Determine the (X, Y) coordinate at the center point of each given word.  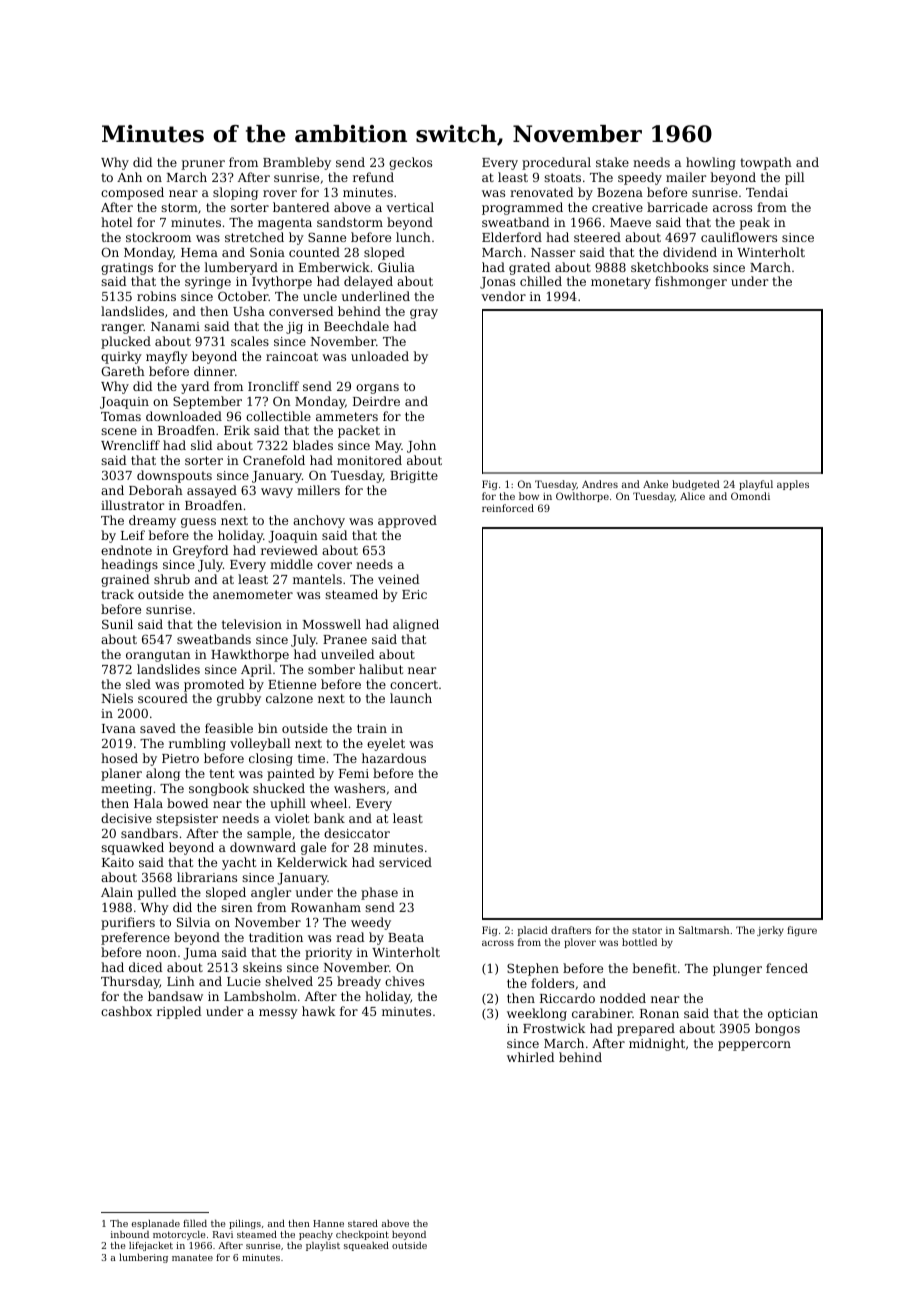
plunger (737, 969)
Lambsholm (260, 996)
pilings (245, 1224)
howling (711, 163)
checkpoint (362, 1235)
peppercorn (754, 1046)
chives (404, 981)
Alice (692, 496)
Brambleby (297, 163)
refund (373, 177)
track (117, 594)
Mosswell (332, 624)
